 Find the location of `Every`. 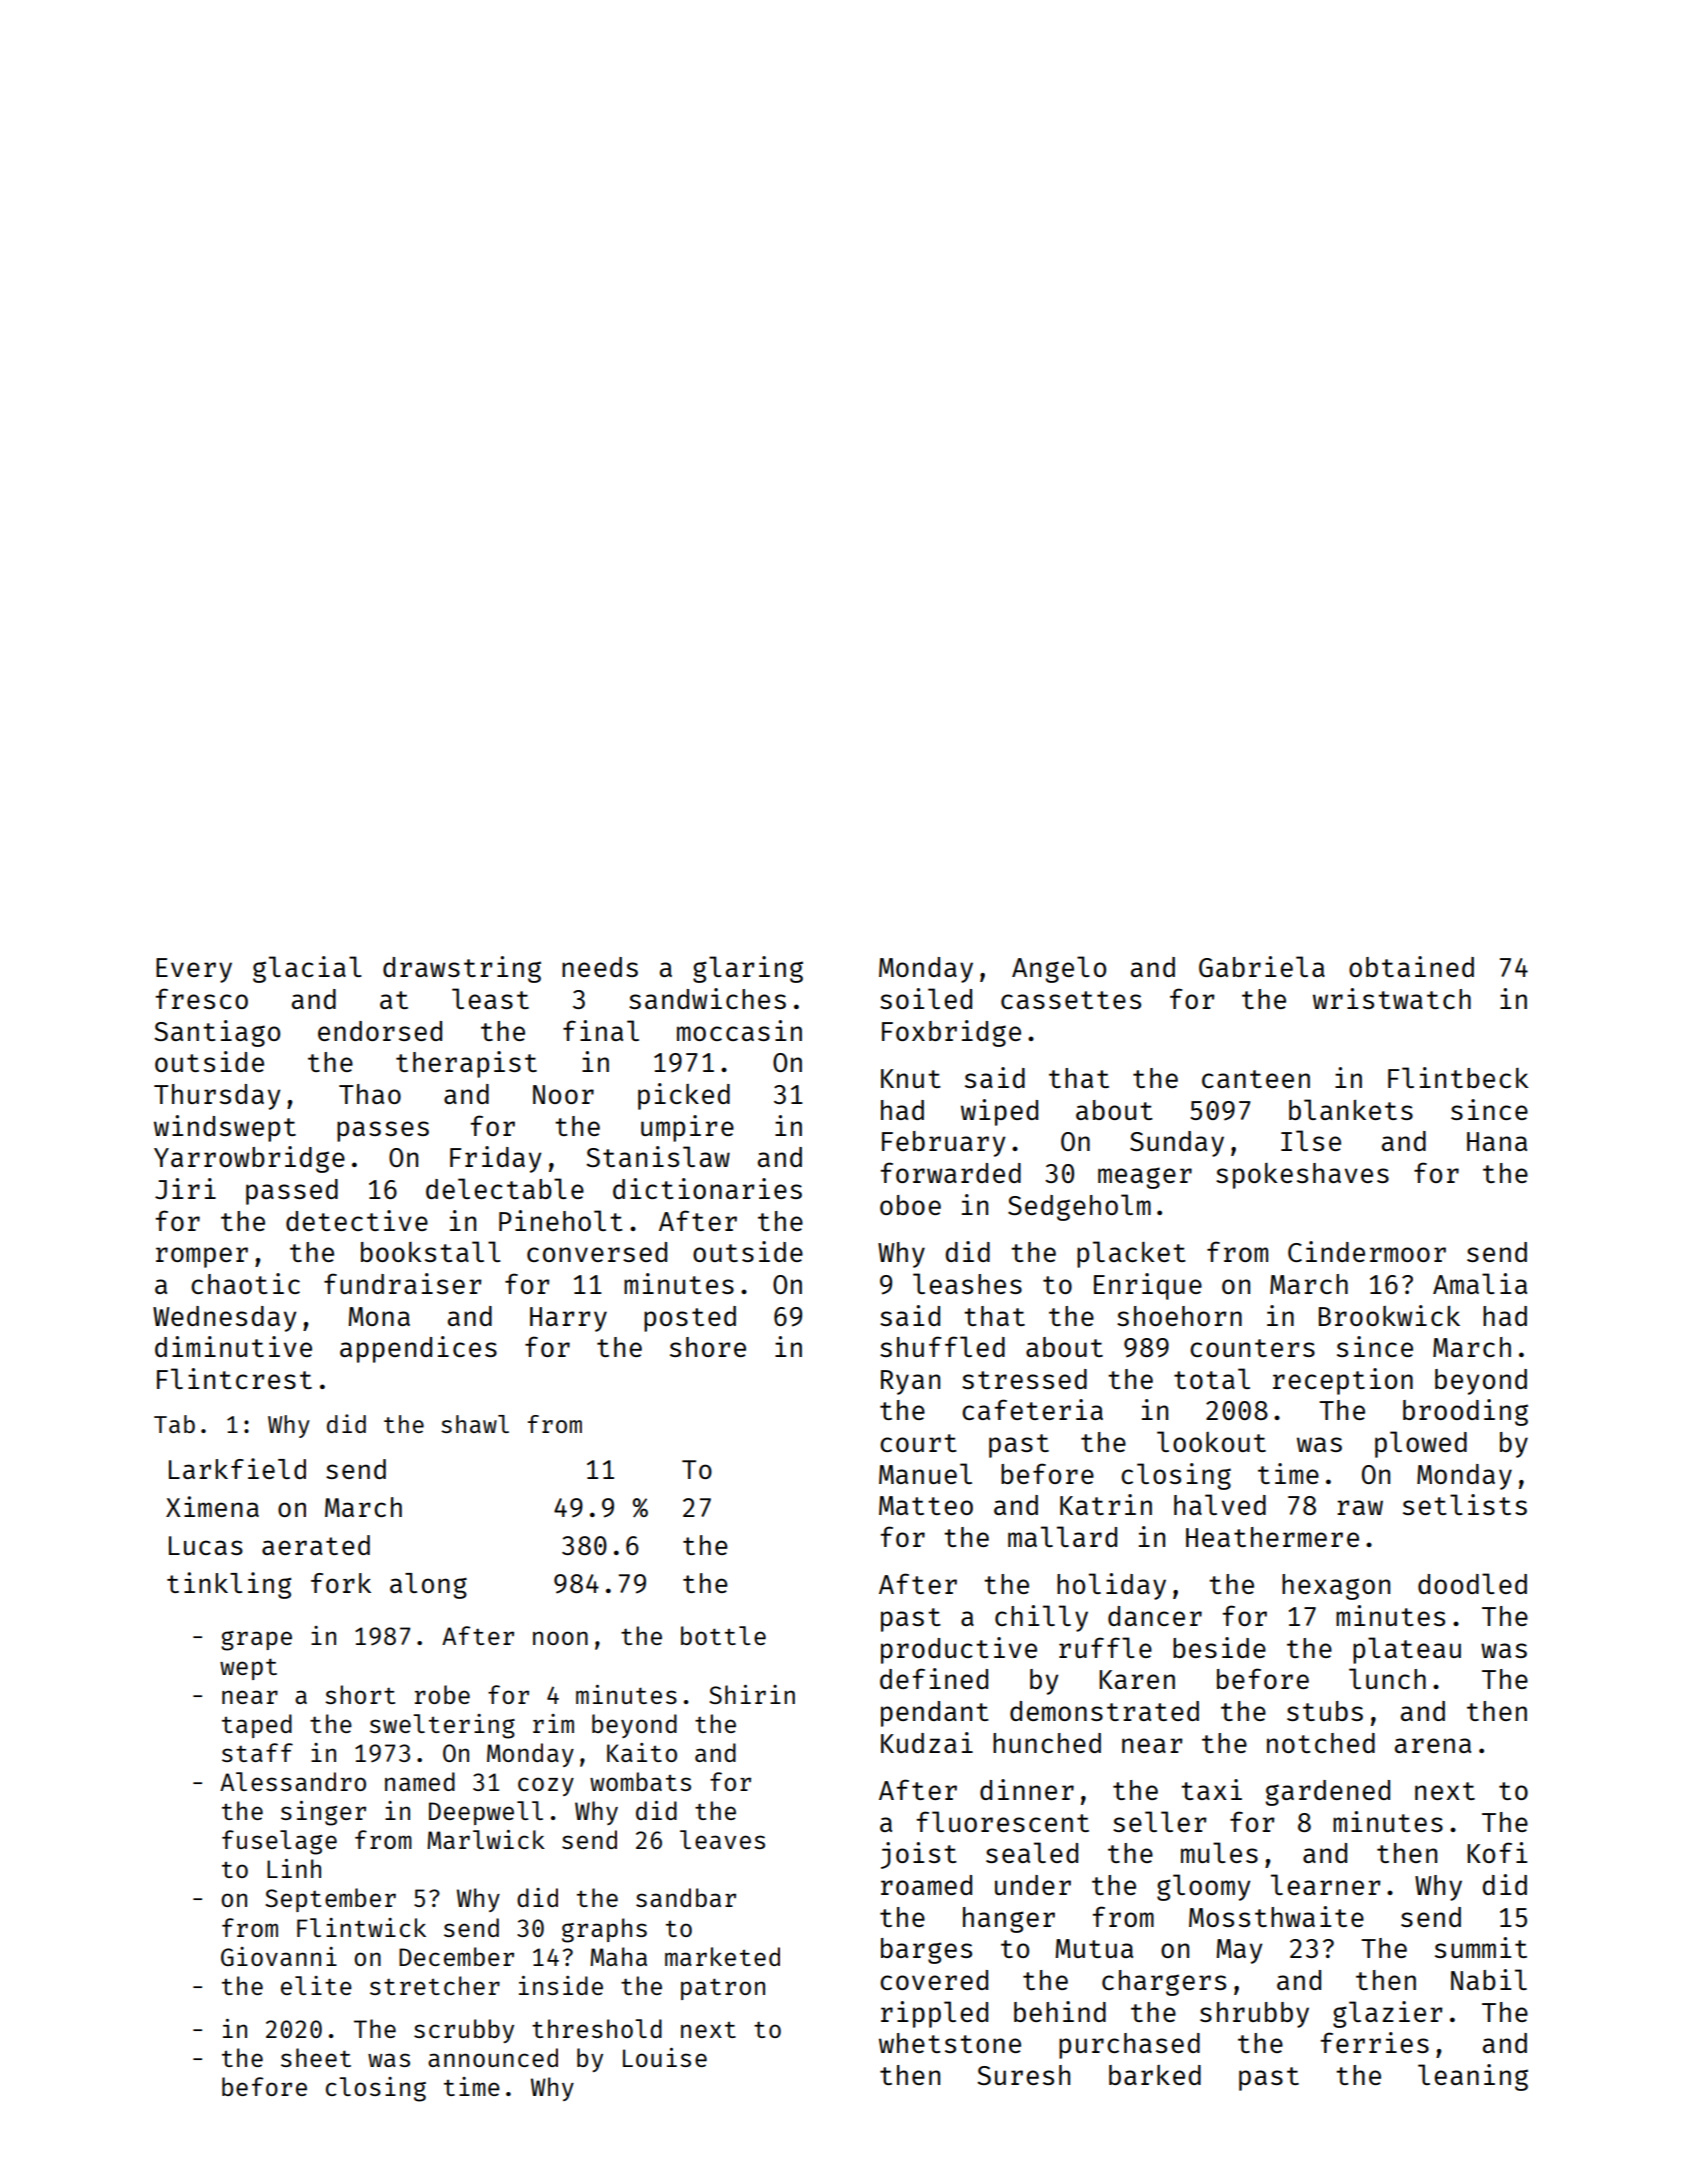

Every is located at coordinates (194, 970).
